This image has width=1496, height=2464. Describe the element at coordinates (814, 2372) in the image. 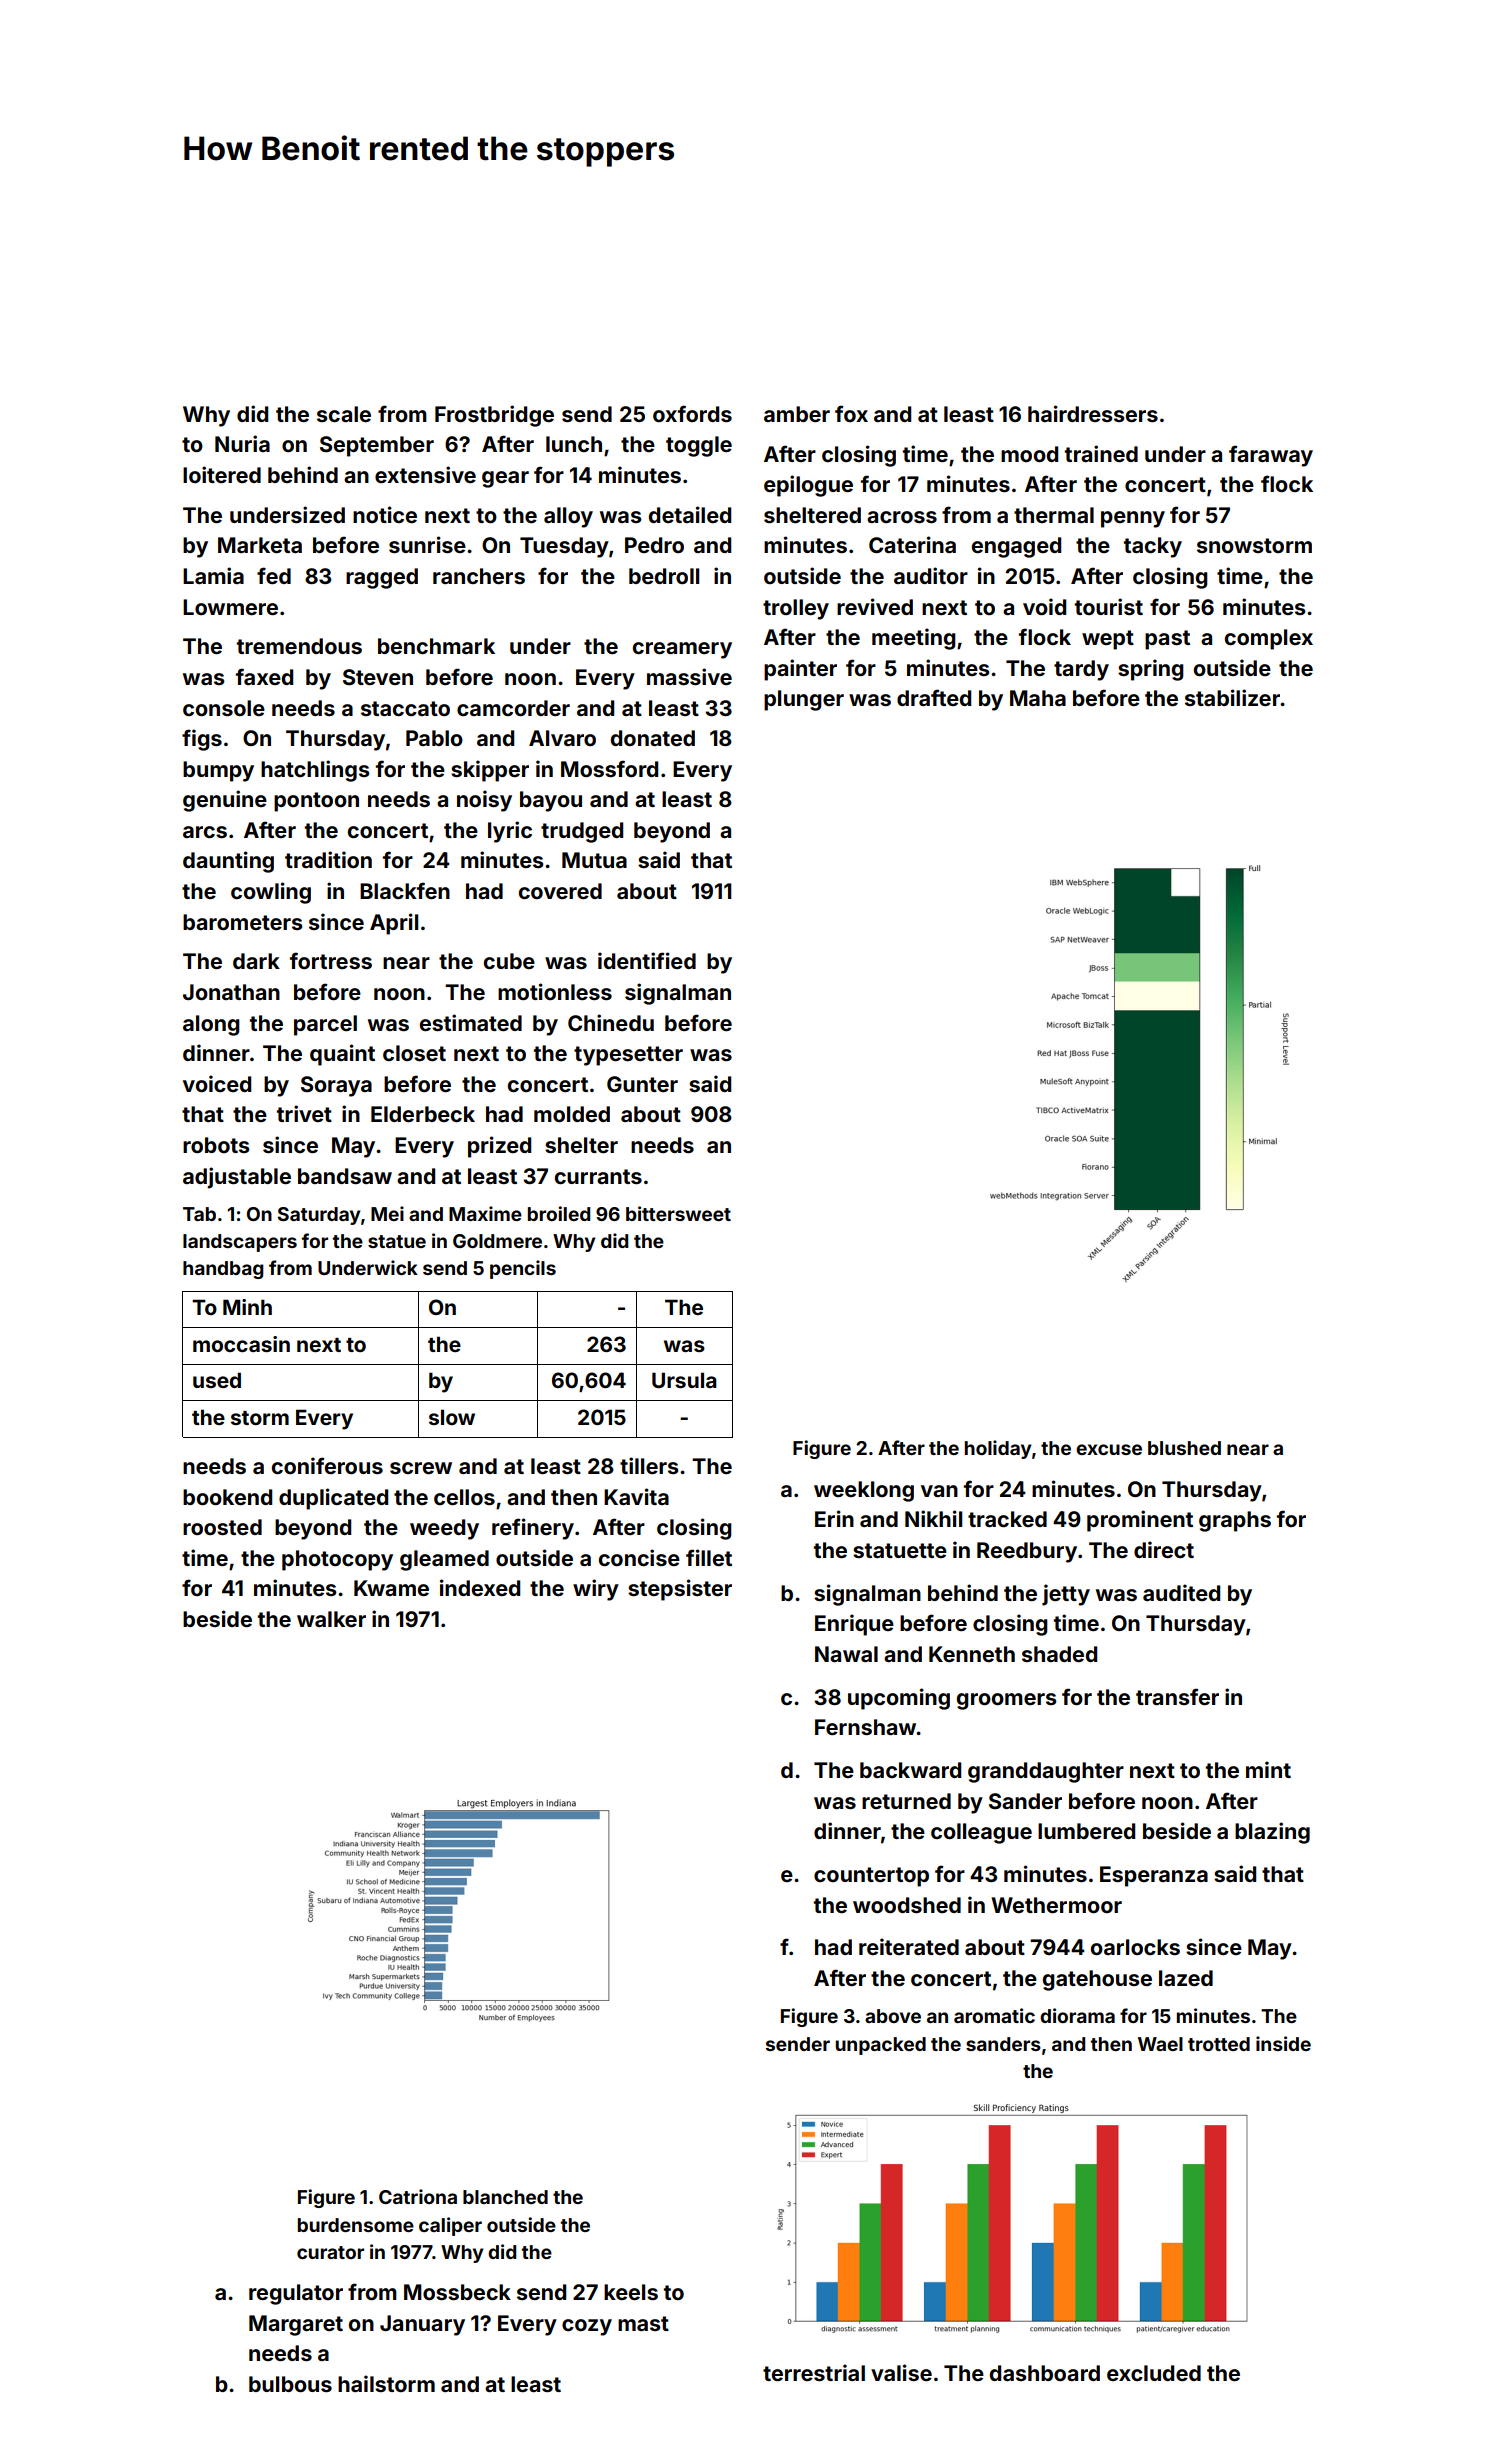

I see `terrestrial` at that location.
